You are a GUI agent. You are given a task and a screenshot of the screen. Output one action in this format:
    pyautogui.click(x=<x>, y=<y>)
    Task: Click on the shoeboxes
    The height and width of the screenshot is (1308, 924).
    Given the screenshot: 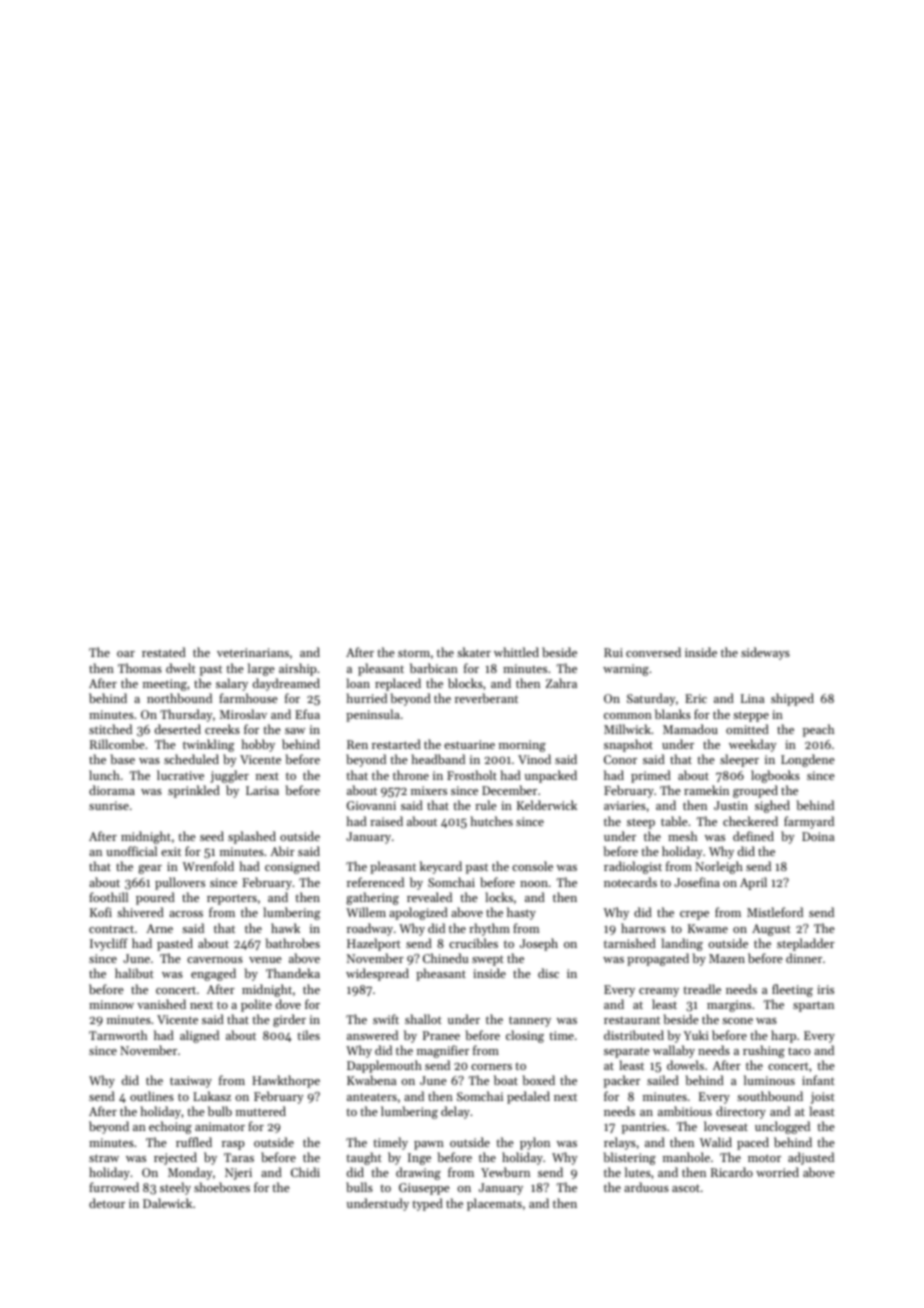 What is the action you would take?
    pyautogui.click(x=222, y=1187)
